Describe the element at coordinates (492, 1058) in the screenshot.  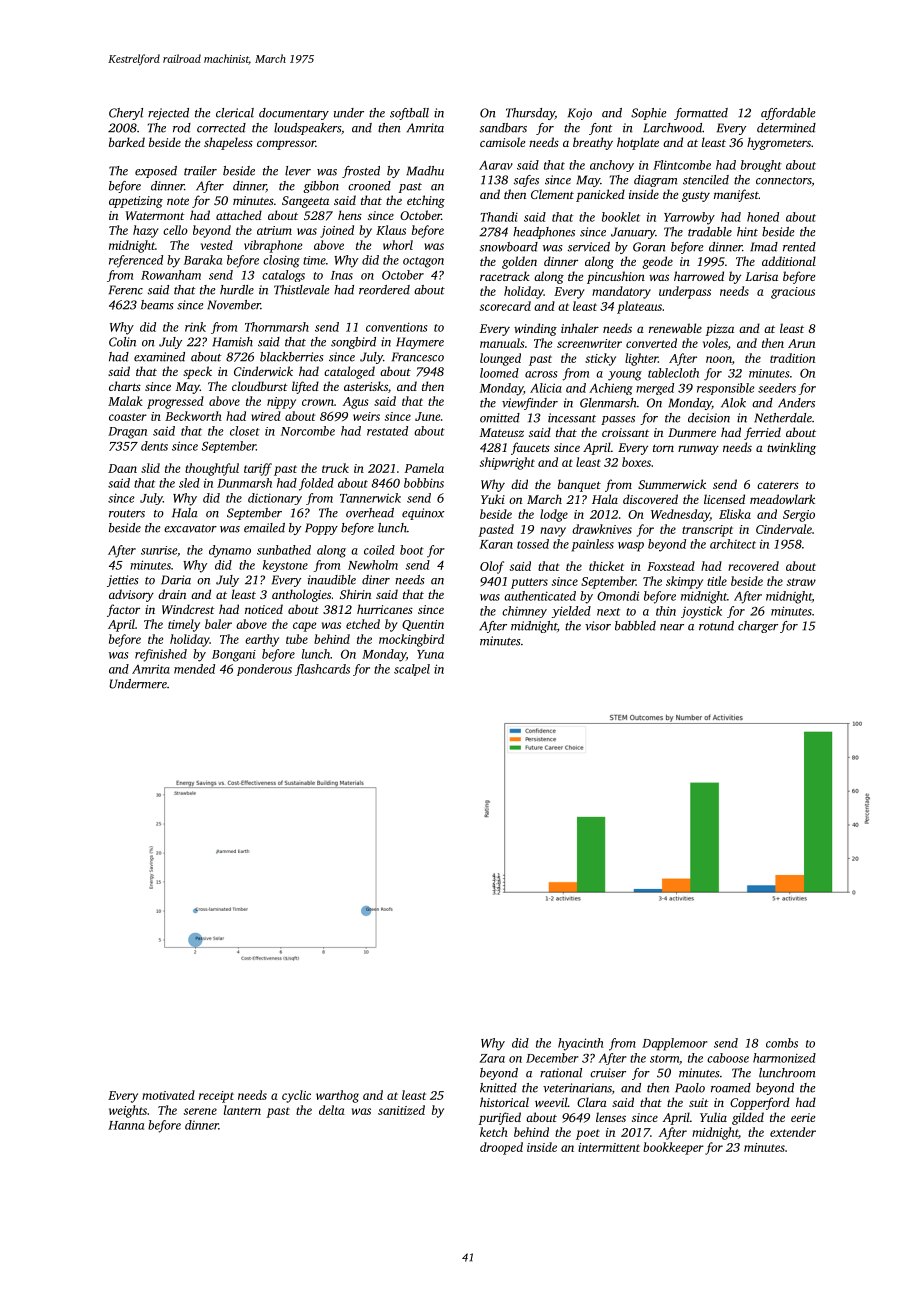
I see `Zara` at that location.
